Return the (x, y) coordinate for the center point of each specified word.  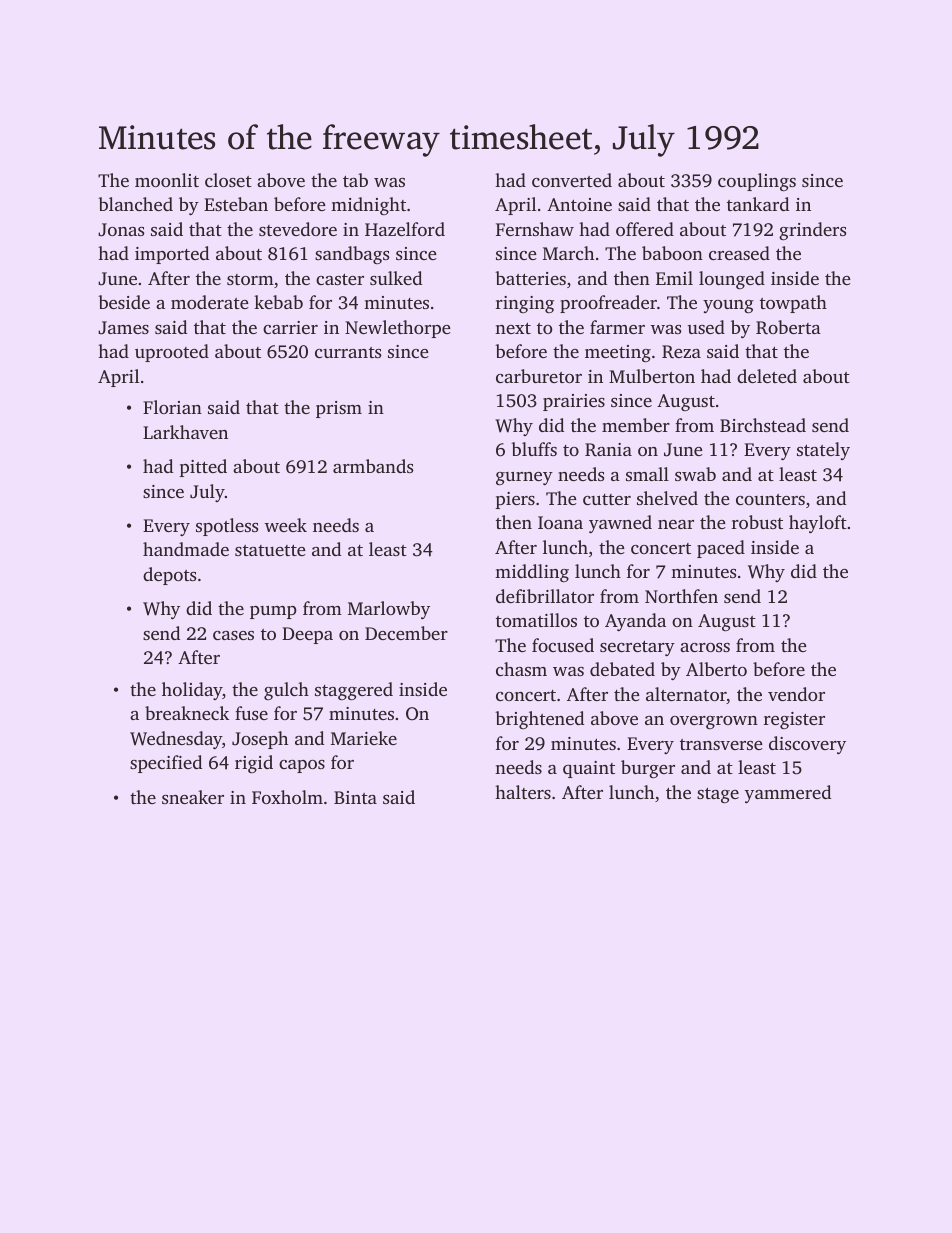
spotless (227, 527)
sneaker (193, 797)
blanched (135, 204)
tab (355, 180)
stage (718, 795)
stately (823, 451)
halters (523, 792)
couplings (757, 182)
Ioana (560, 522)
